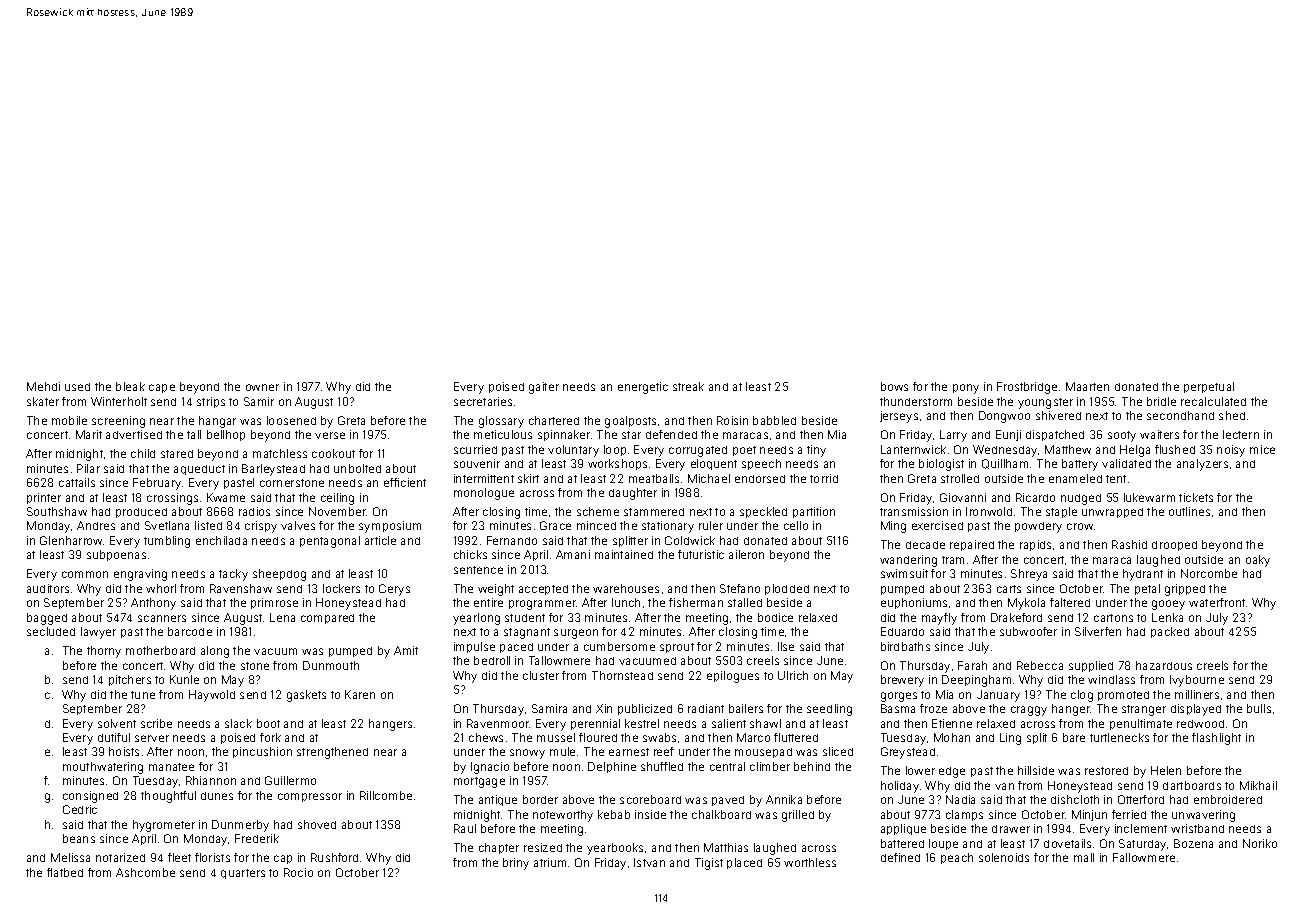  Describe the element at coordinates (650, 799) in the screenshot. I see `scoreboard` at that location.
